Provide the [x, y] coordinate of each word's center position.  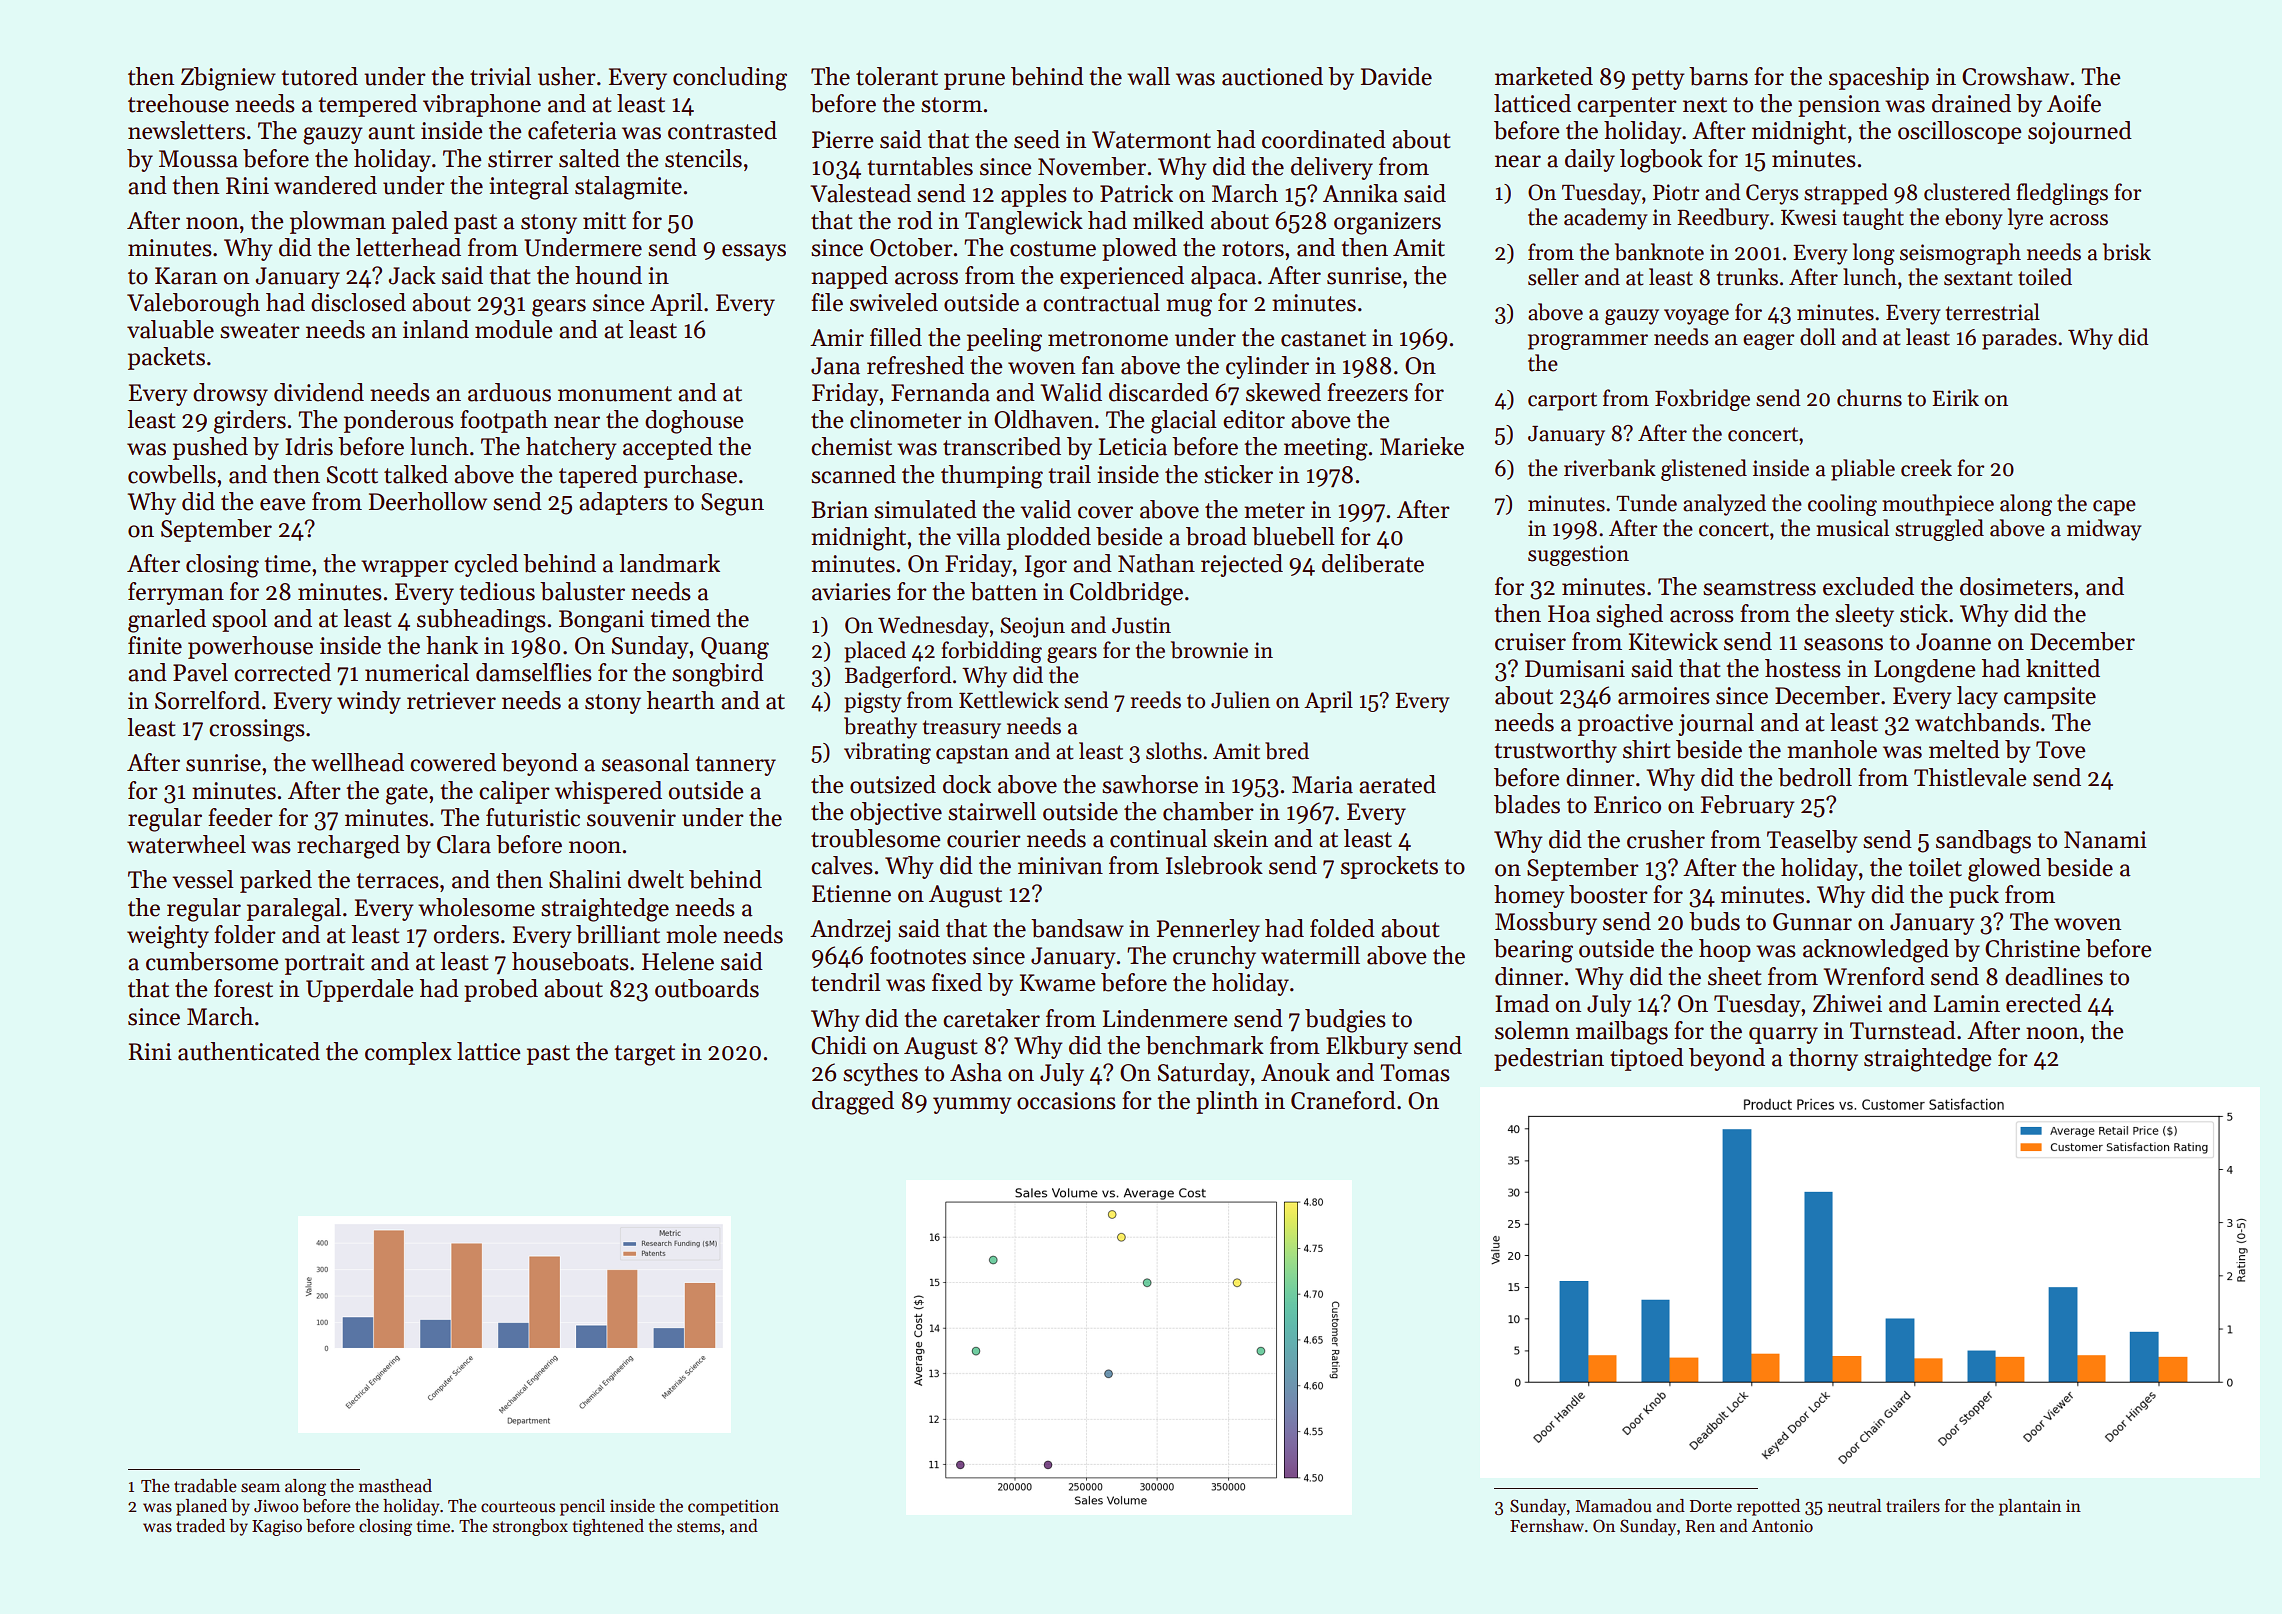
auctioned [1272, 76]
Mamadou [1613, 1506]
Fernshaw [1547, 1526]
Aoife [2074, 103]
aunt [391, 132]
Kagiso [277, 1528]
